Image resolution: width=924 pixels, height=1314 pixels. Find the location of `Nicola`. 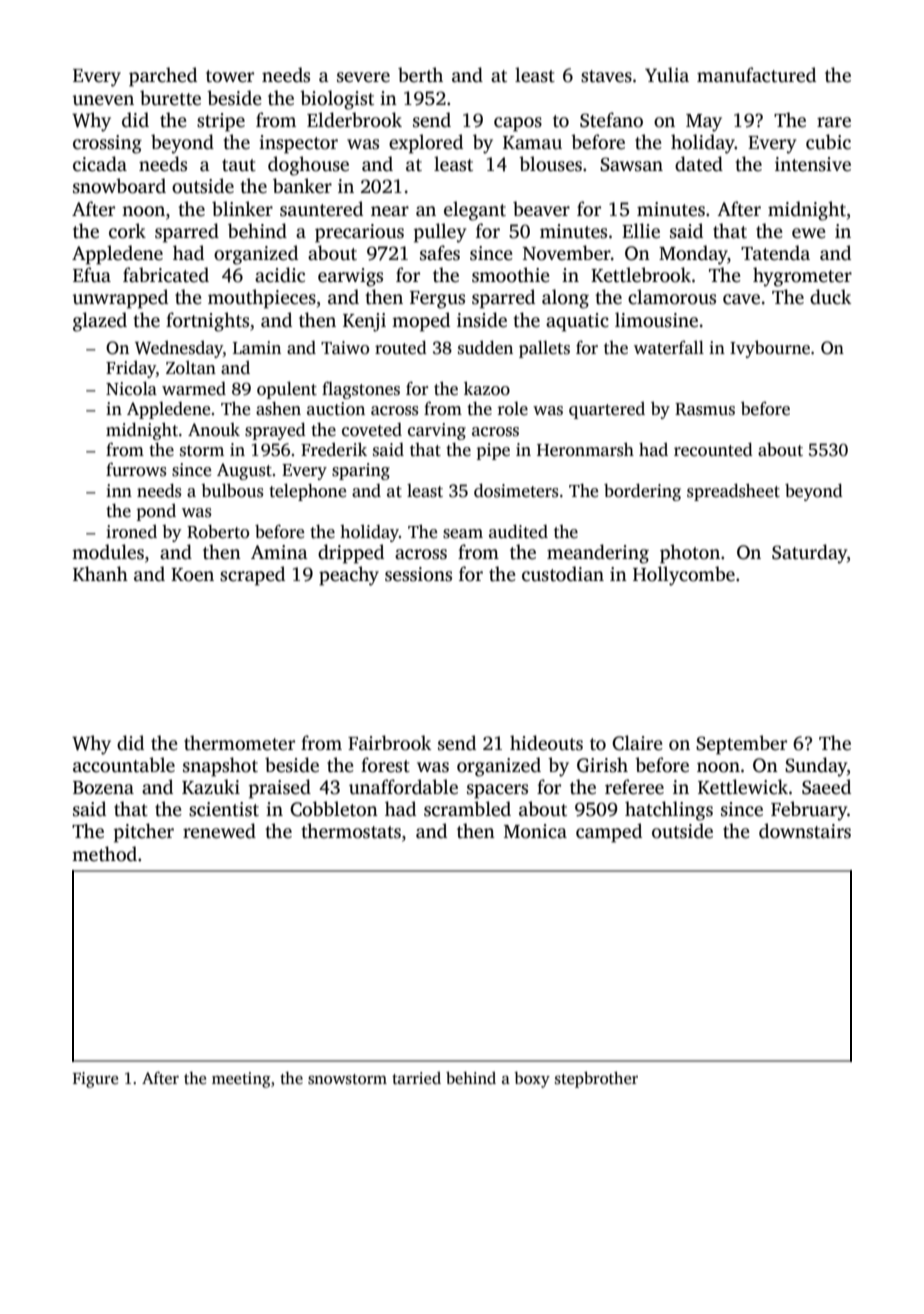

Nicola is located at coordinates (131, 388).
